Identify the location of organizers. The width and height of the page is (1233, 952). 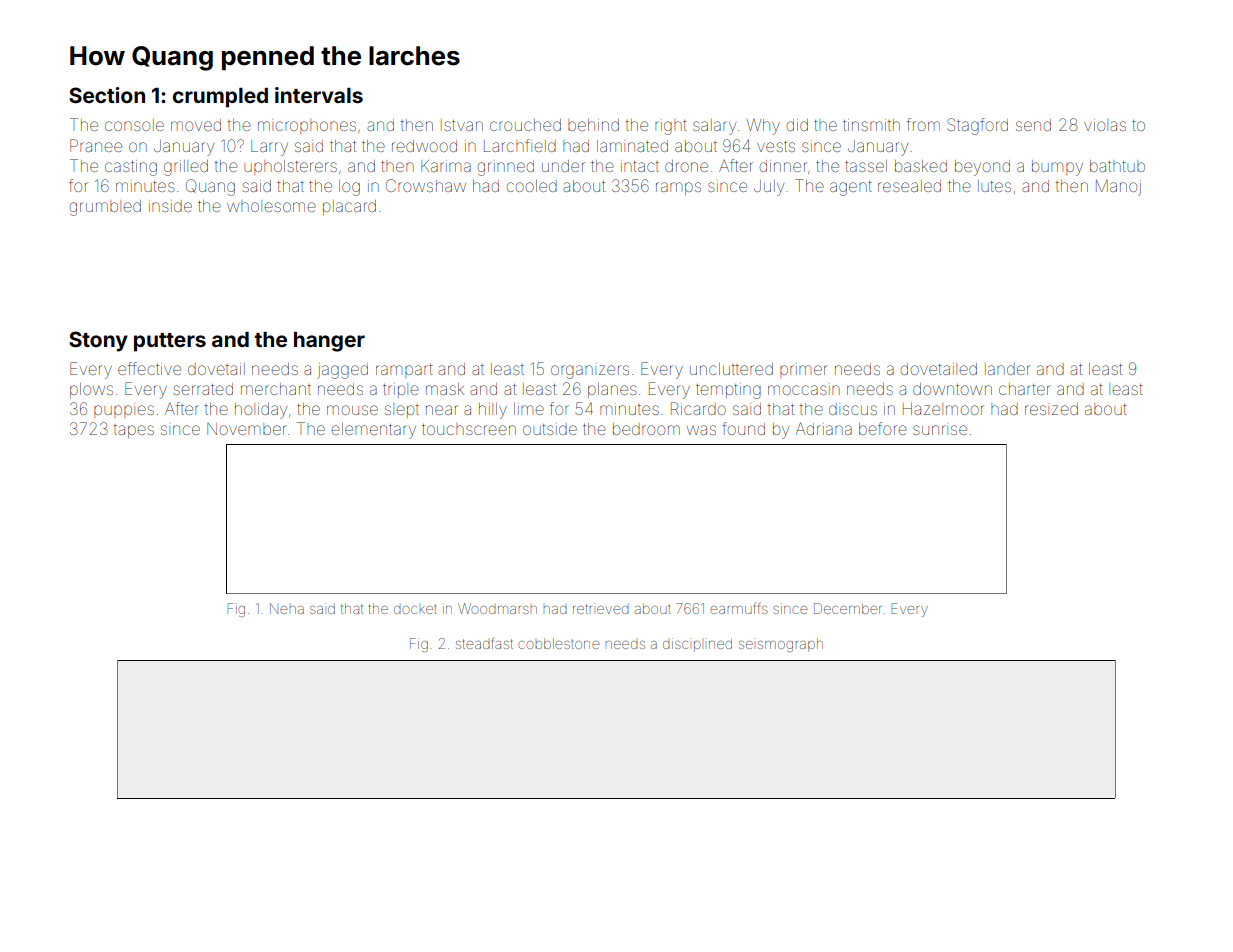
(590, 372).
